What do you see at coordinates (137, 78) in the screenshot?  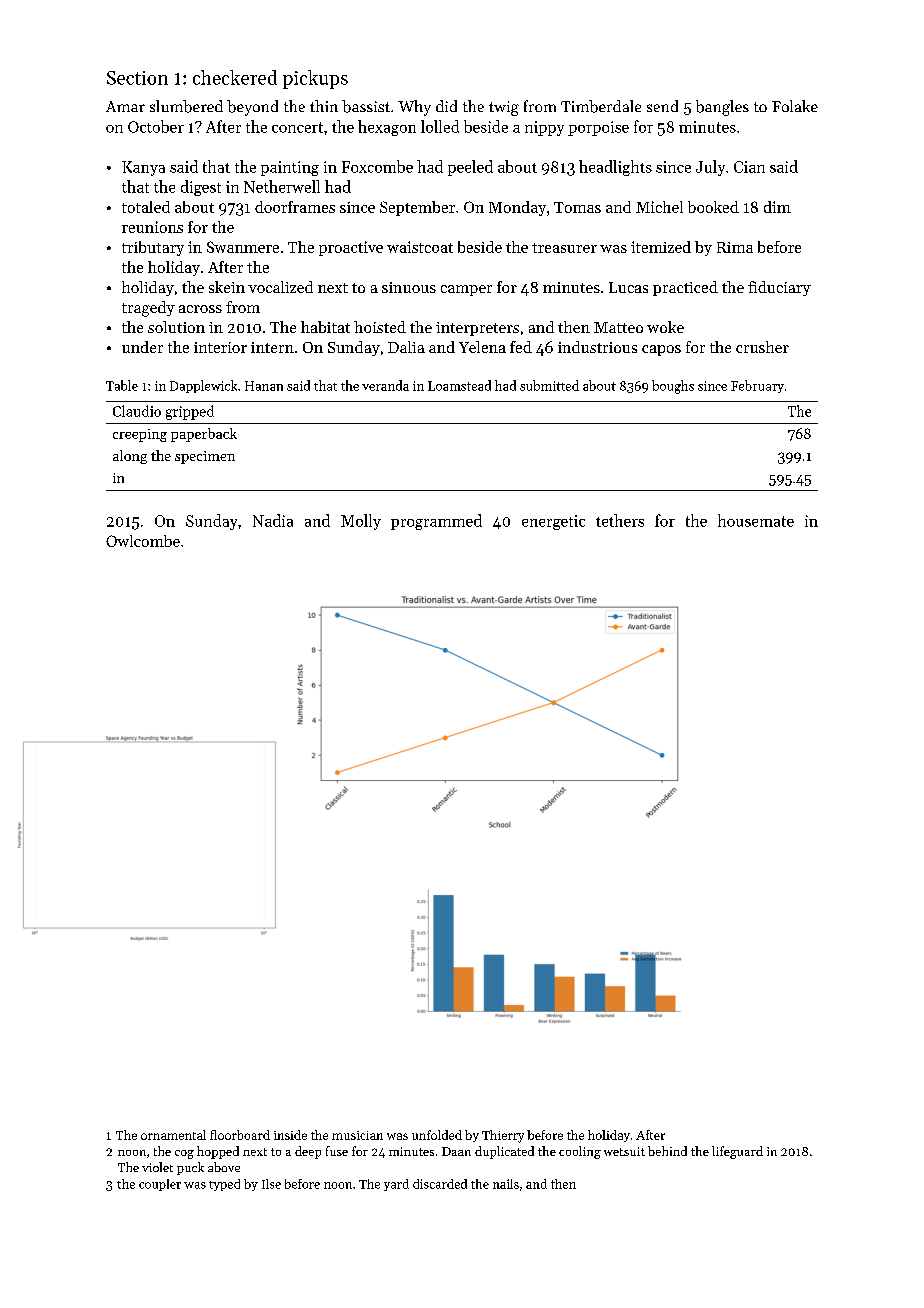 I see `Section` at bounding box center [137, 78].
